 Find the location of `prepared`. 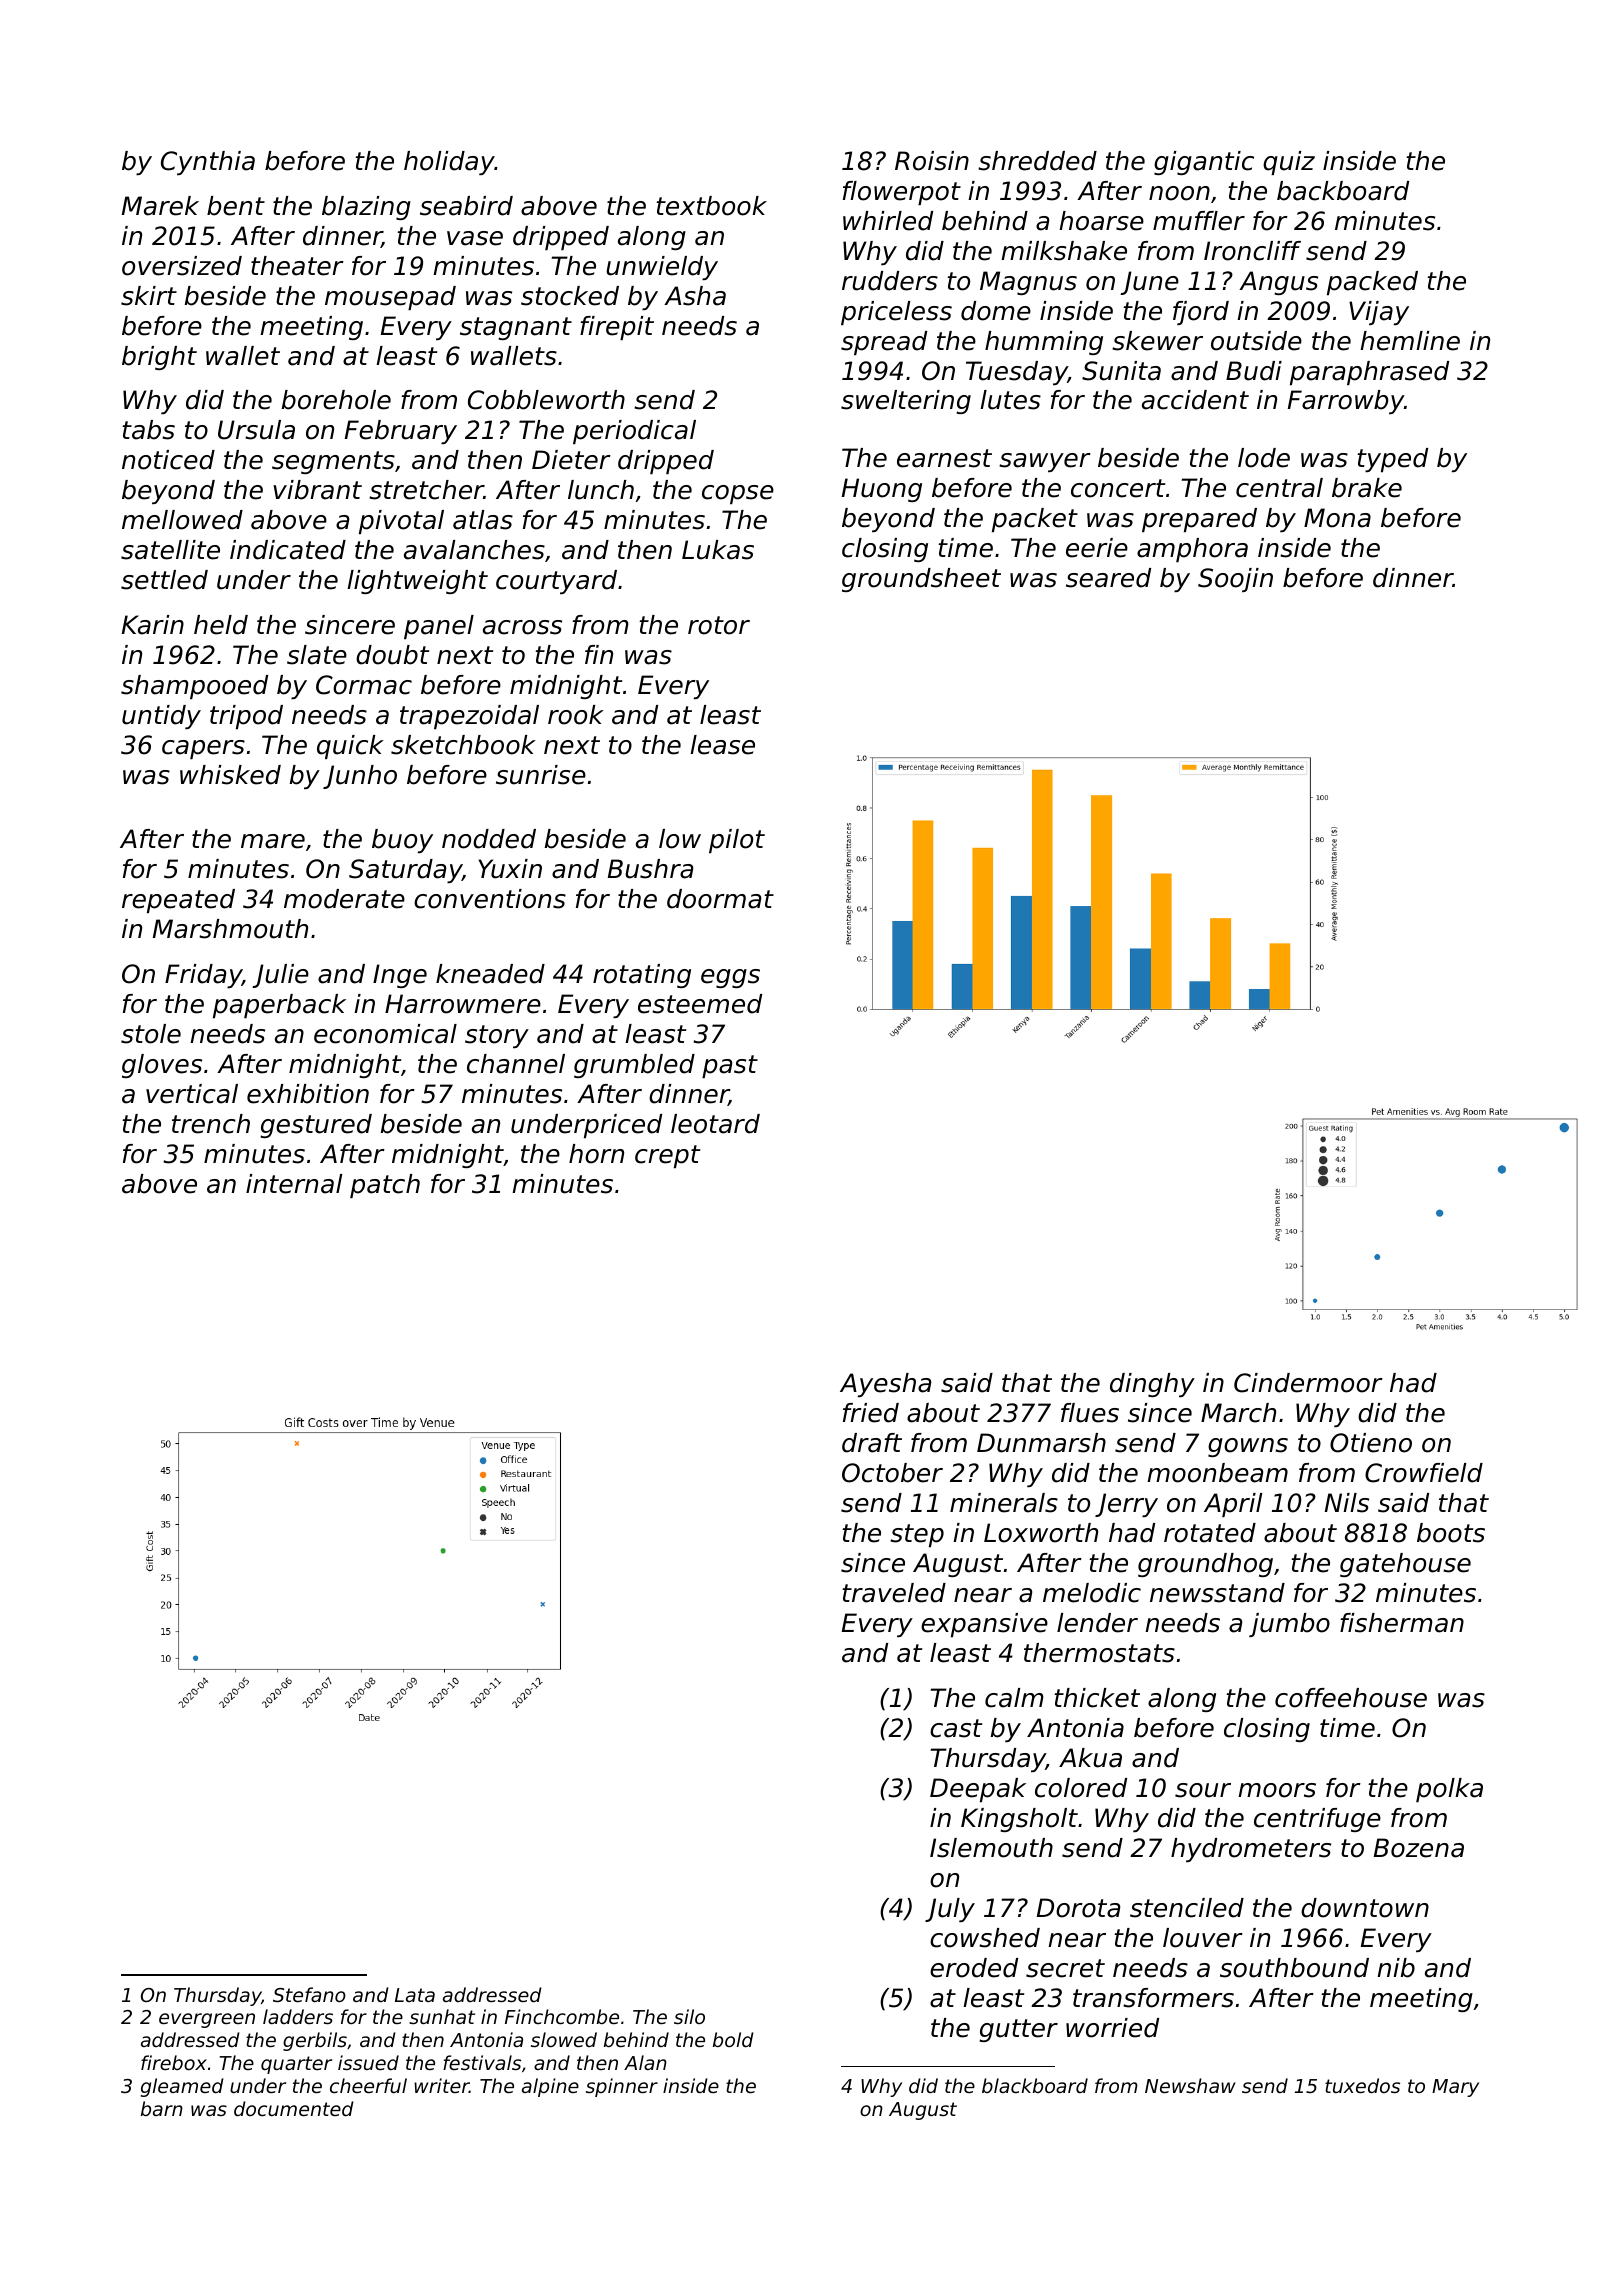

prepared is located at coordinates (1199, 520).
